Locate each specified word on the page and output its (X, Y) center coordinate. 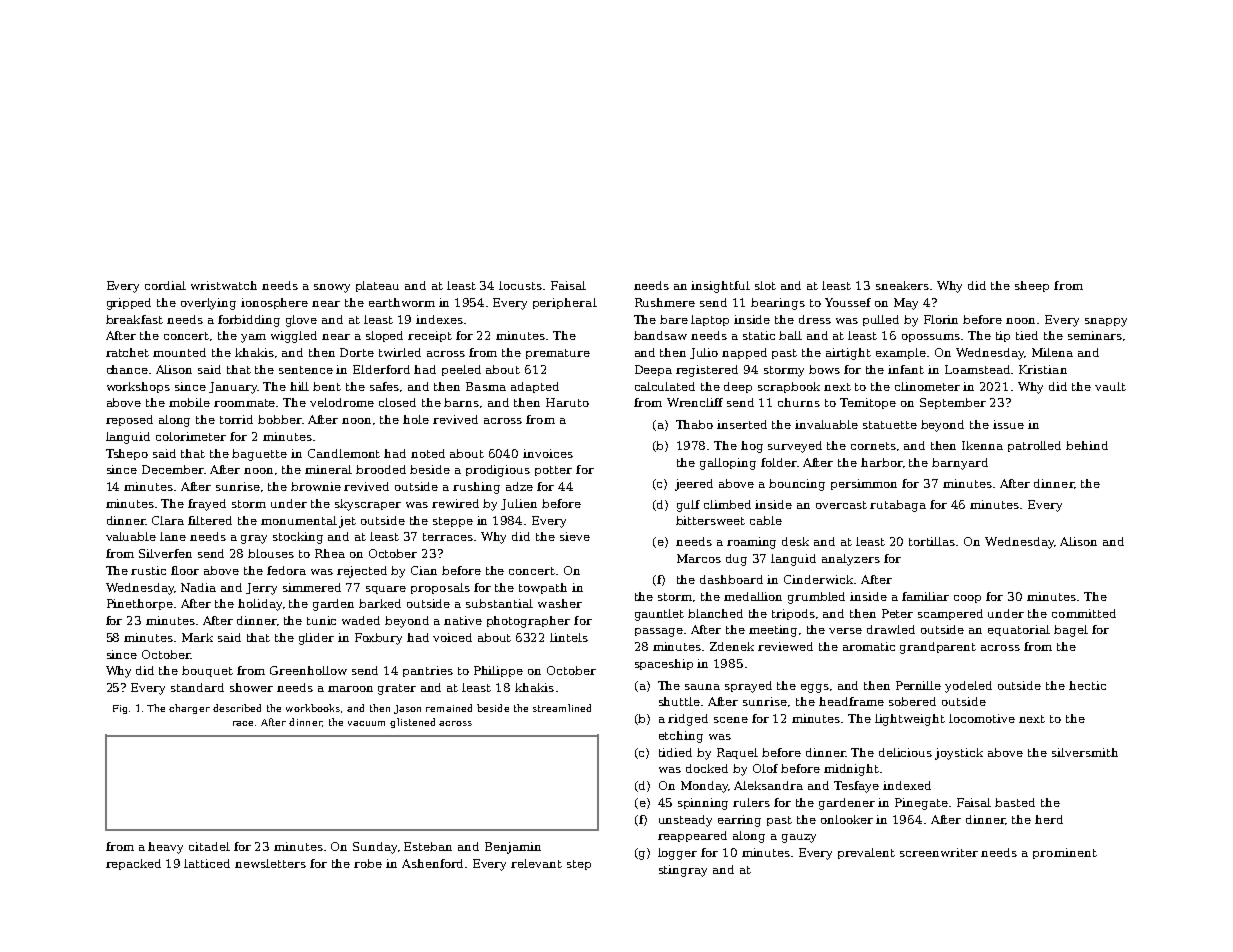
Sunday (375, 848)
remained (449, 708)
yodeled (968, 687)
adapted (535, 387)
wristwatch (224, 285)
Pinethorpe (140, 604)
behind (1087, 445)
